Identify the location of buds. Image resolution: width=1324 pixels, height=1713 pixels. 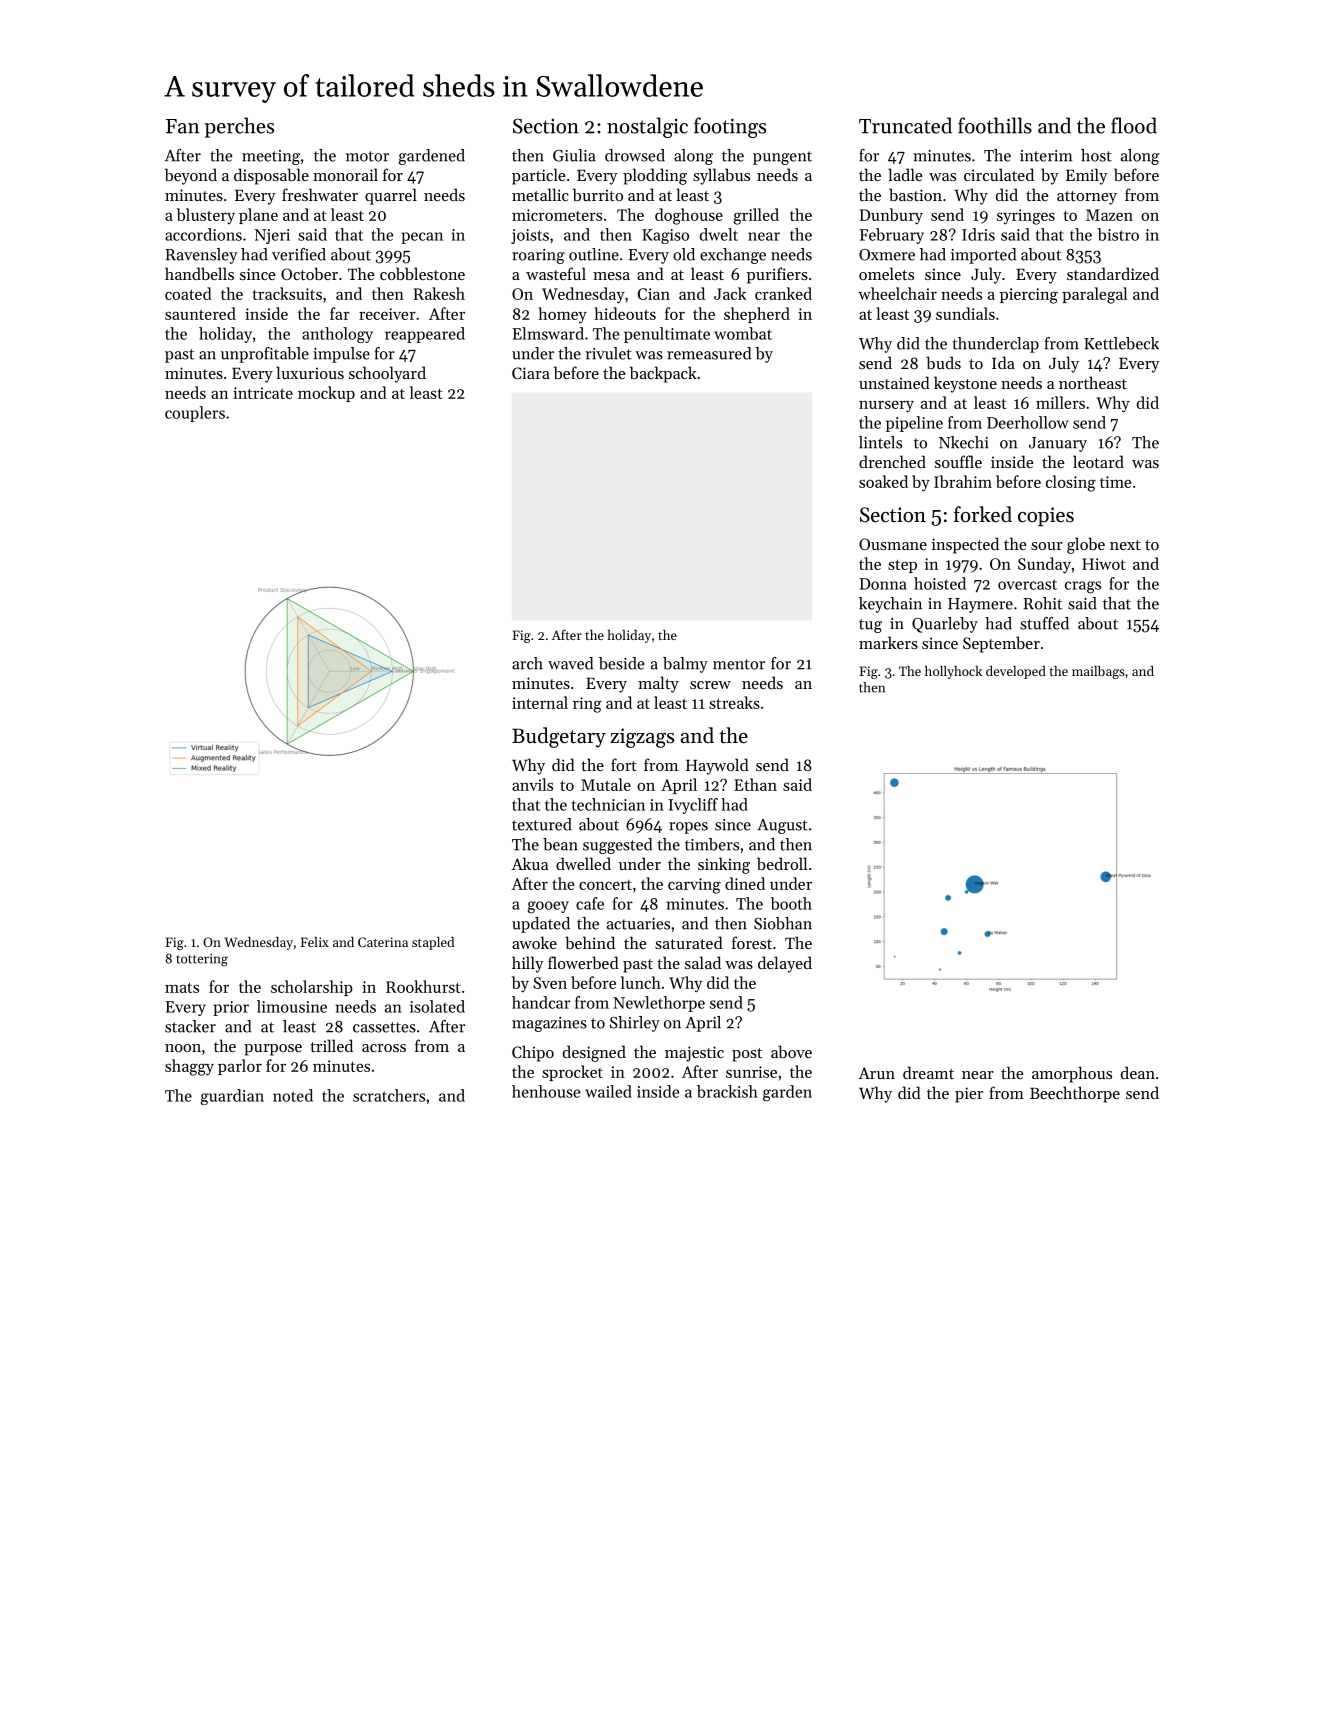
(943, 362).
